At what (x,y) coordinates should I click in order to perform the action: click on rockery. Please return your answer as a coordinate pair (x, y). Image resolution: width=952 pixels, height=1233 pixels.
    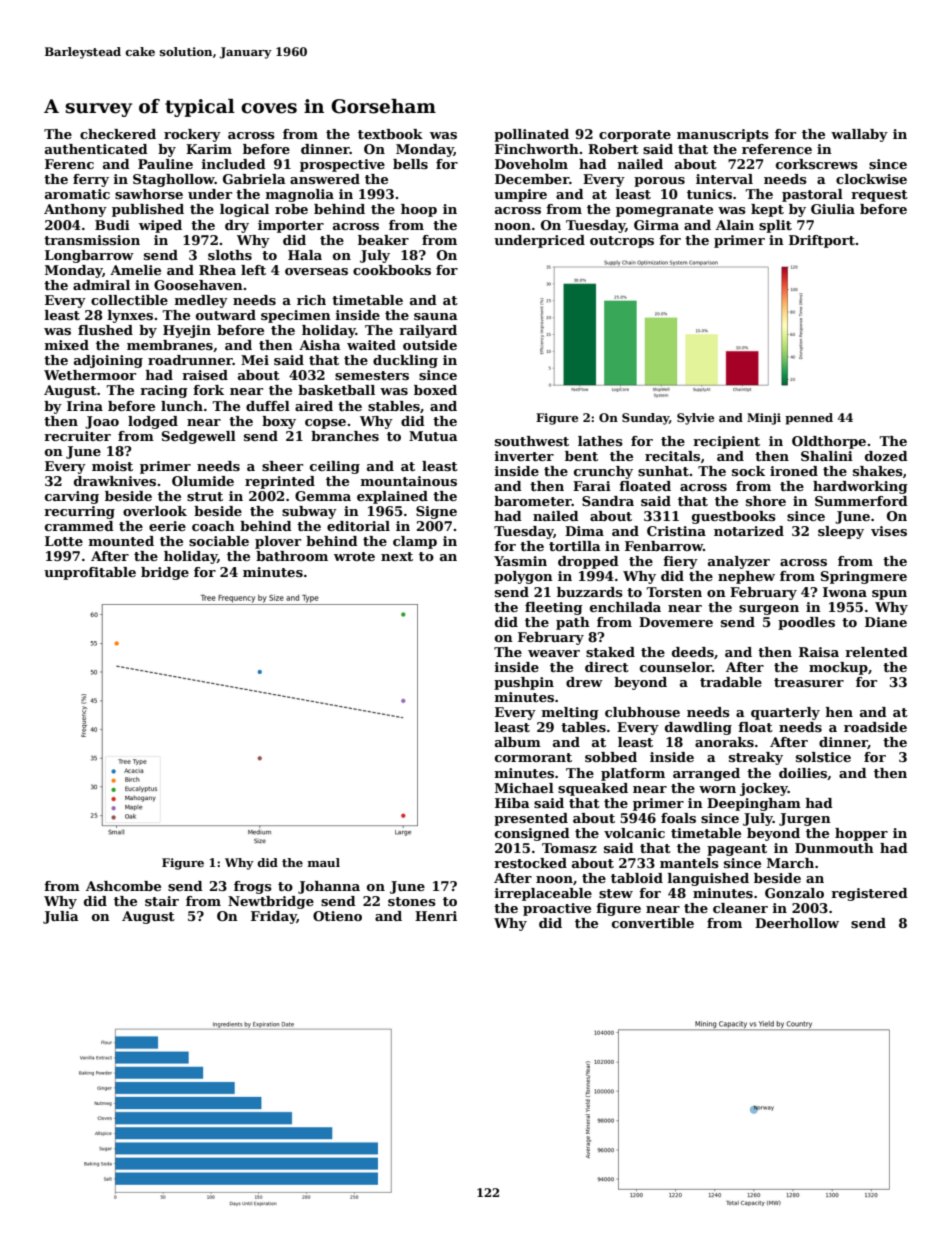
    Looking at the image, I should click on (192, 135).
